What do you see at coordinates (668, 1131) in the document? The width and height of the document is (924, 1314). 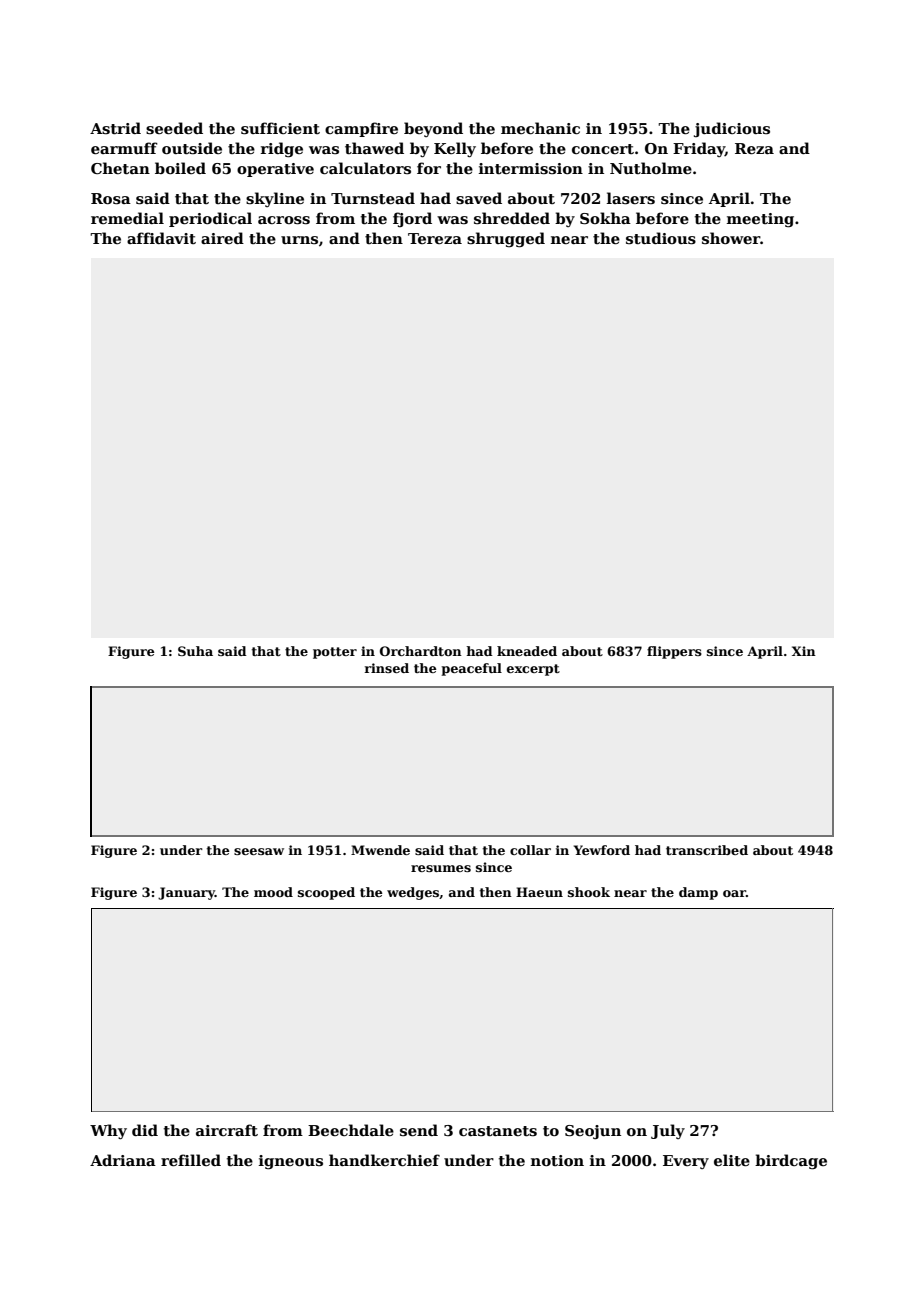 I see `July` at bounding box center [668, 1131].
